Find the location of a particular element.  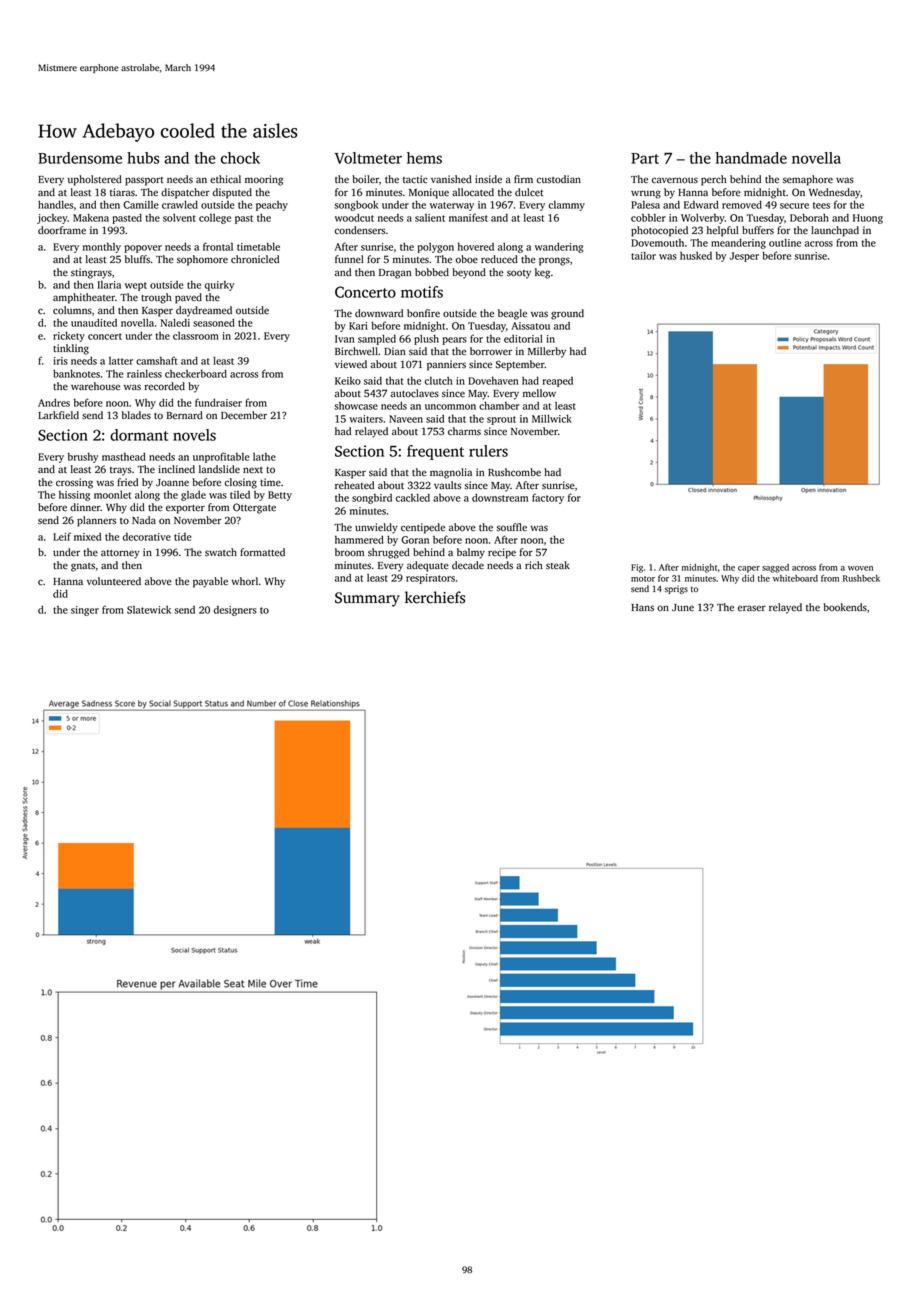

souffle is located at coordinates (512, 527).
